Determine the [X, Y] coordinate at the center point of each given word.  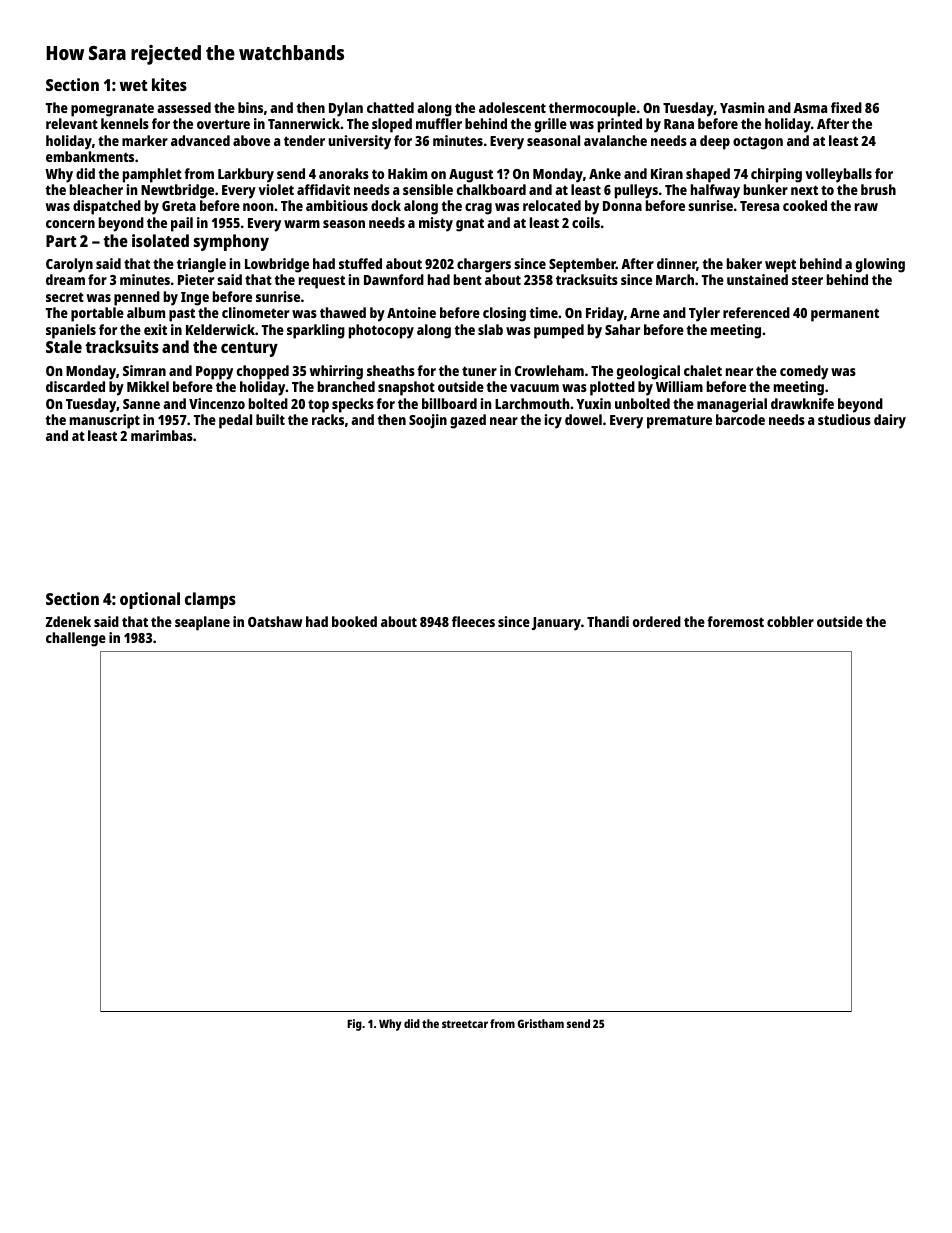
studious [844, 419]
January [556, 624]
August [471, 176]
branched [346, 386]
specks [353, 405]
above [251, 140]
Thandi [608, 621]
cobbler [790, 621]
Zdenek [68, 621]
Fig [354, 1025]
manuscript [105, 421]
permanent [845, 315]
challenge [76, 639]
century [249, 349]
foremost [735, 621]
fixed [846, 107]
